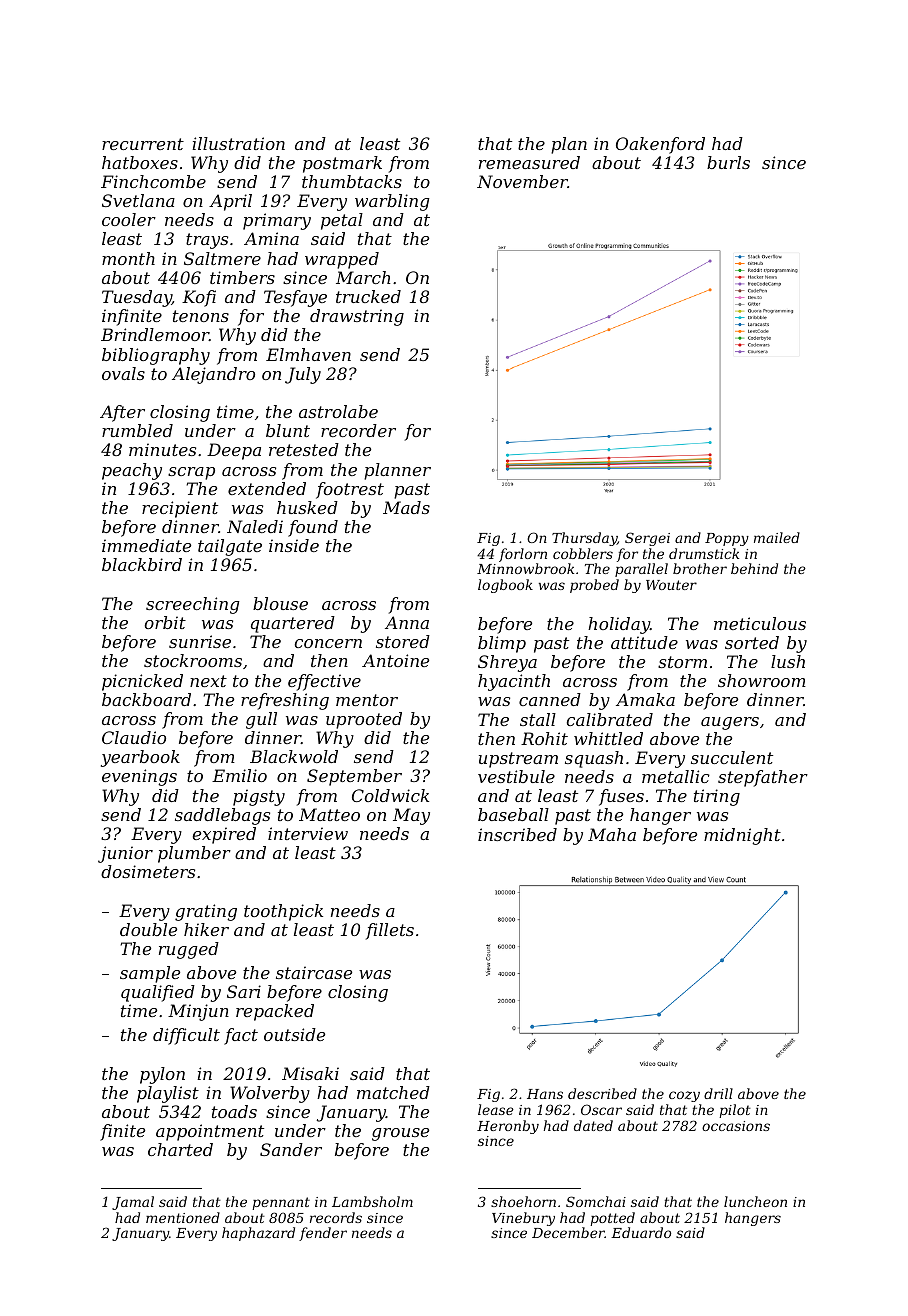  I want to click on midnight, so click(742, 836).
